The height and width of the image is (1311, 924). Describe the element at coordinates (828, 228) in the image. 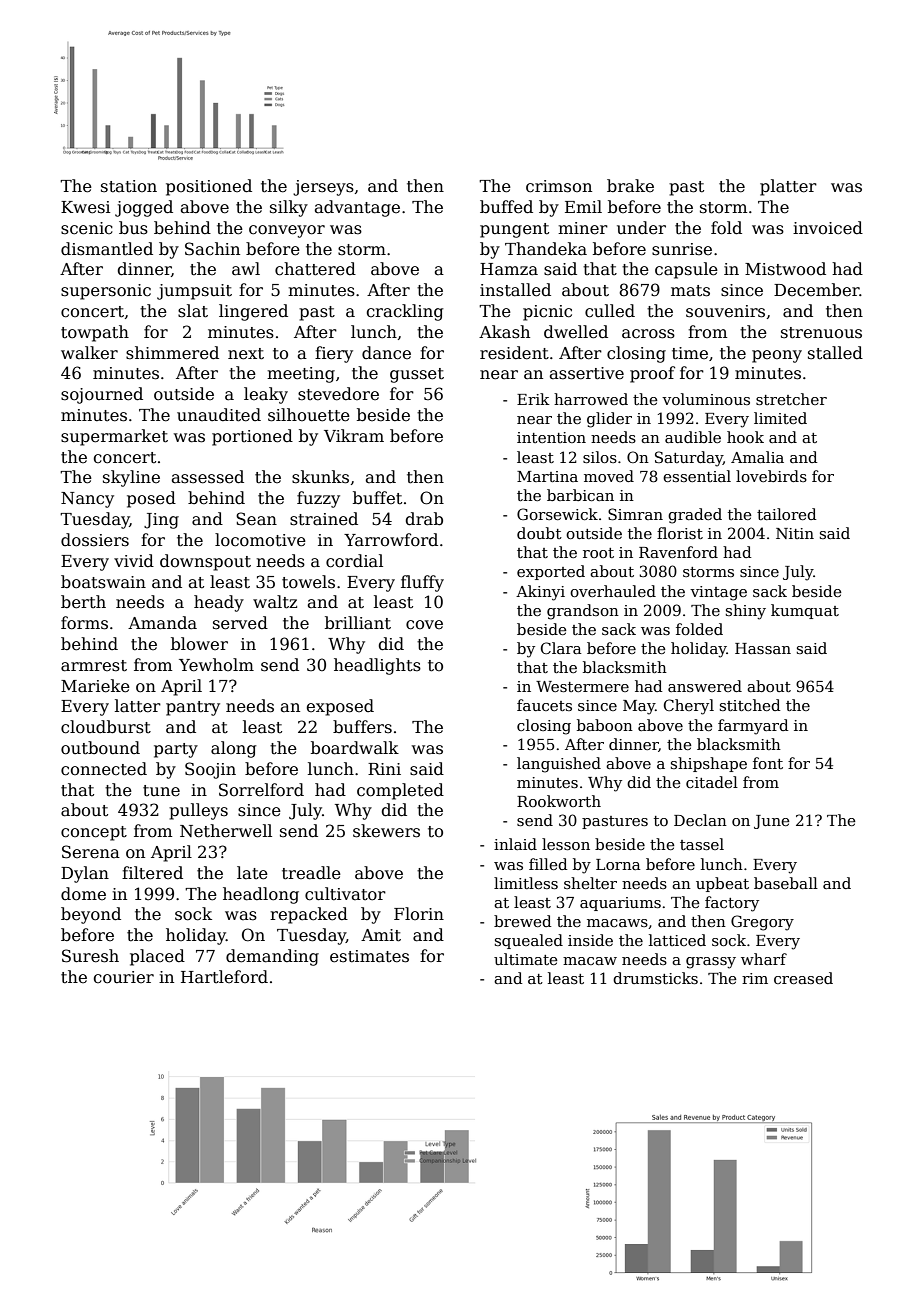

I see `invoiced` at that location.
